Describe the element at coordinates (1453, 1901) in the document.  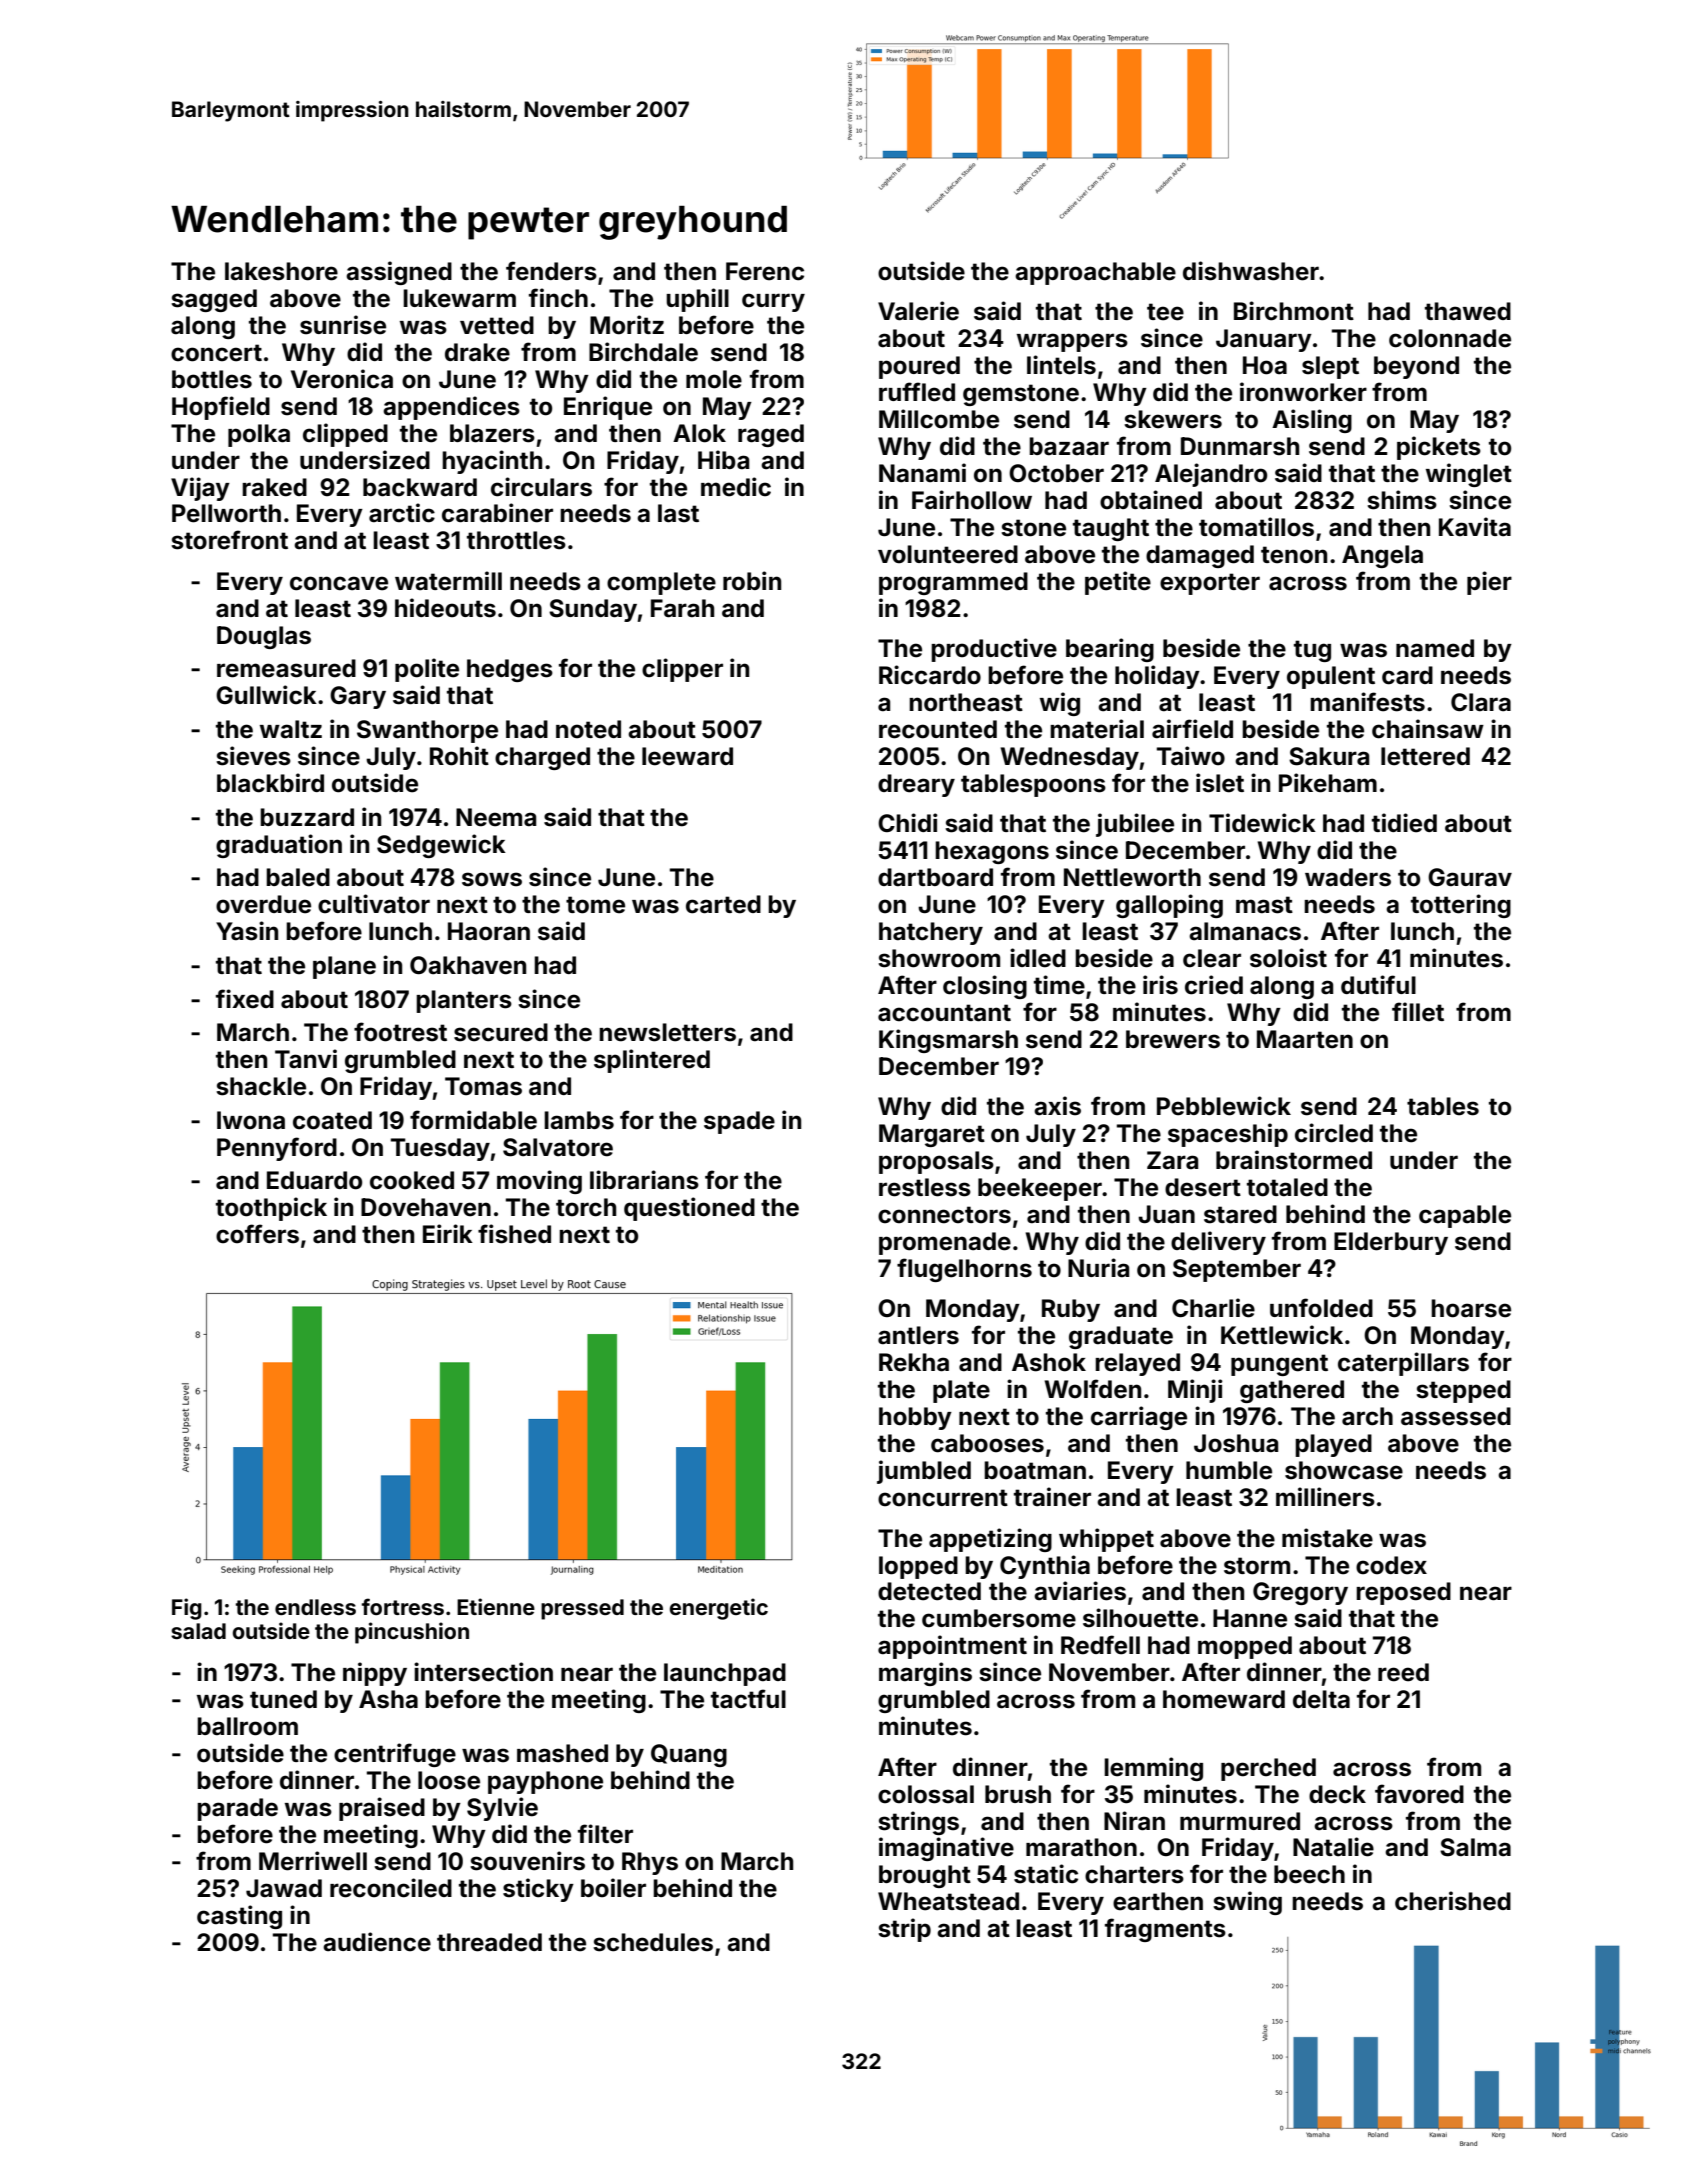
I see `cherished` at that location.
